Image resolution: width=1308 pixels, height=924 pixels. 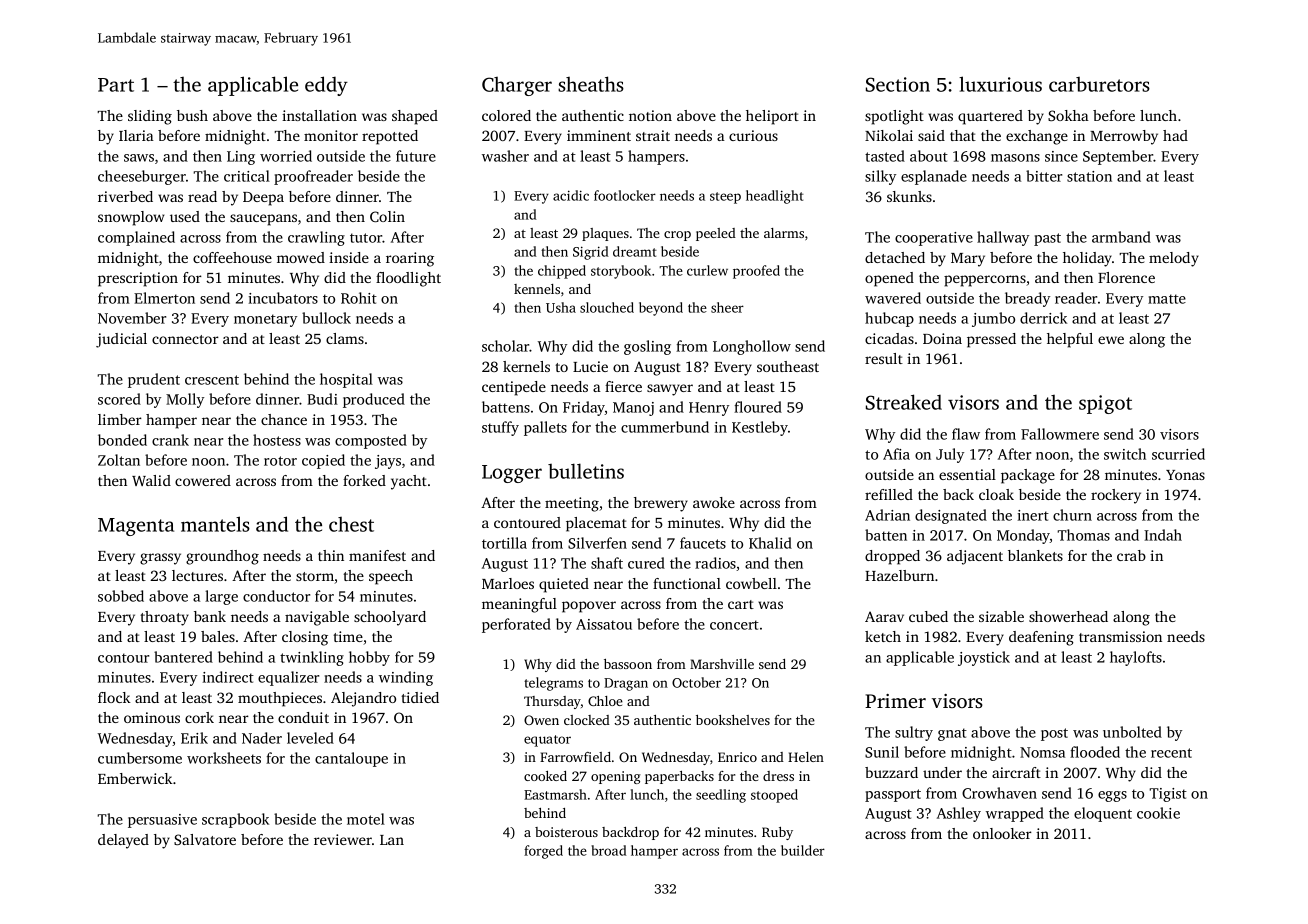 What do you see at coordinates (650, 115) in the screenshot?
I see `notion` at bounding box center [650, 115].
